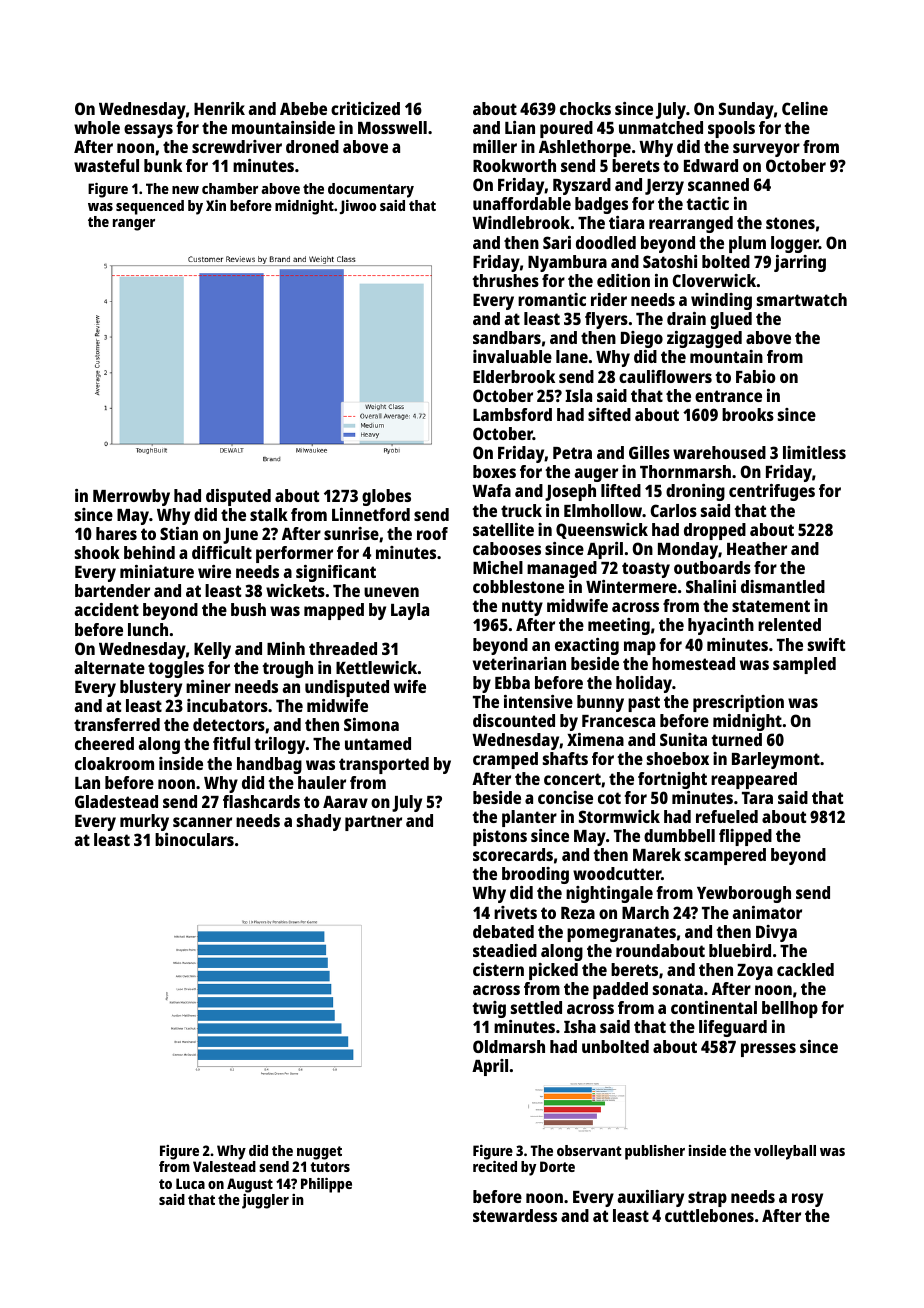 The height and width of the image is (1308, 924). What do you see at coordinates (738, 703) in the image?
I see `prescription` at bounding box center [738, 703].
